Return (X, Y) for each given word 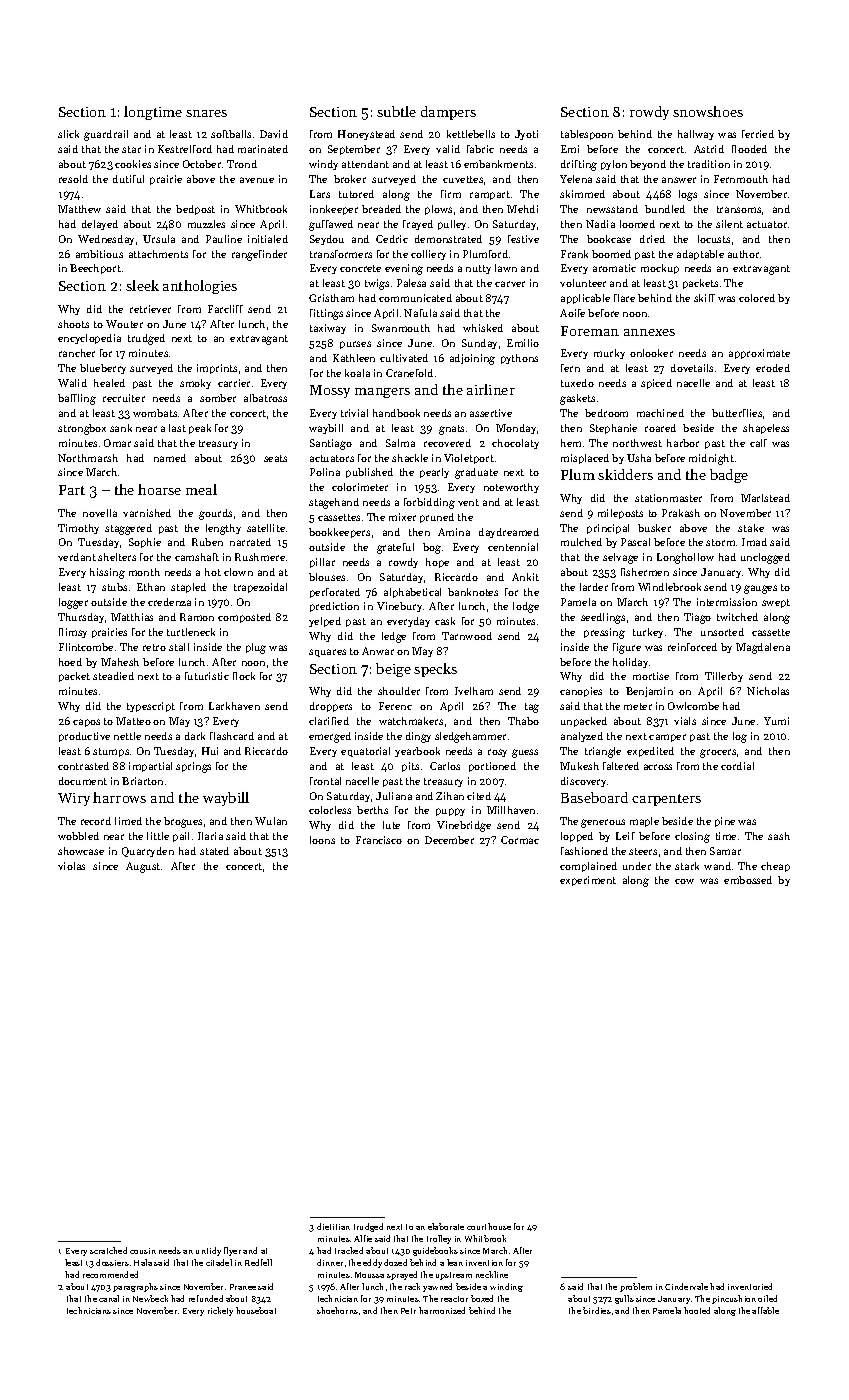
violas (71, 866)
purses (355, 345)
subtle (396, 111)
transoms (739, 209)
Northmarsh (88, 458)
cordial (737, 766)
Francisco (379, 840)
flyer (232, 1251)
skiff (704, 298)
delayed (100, 225)
